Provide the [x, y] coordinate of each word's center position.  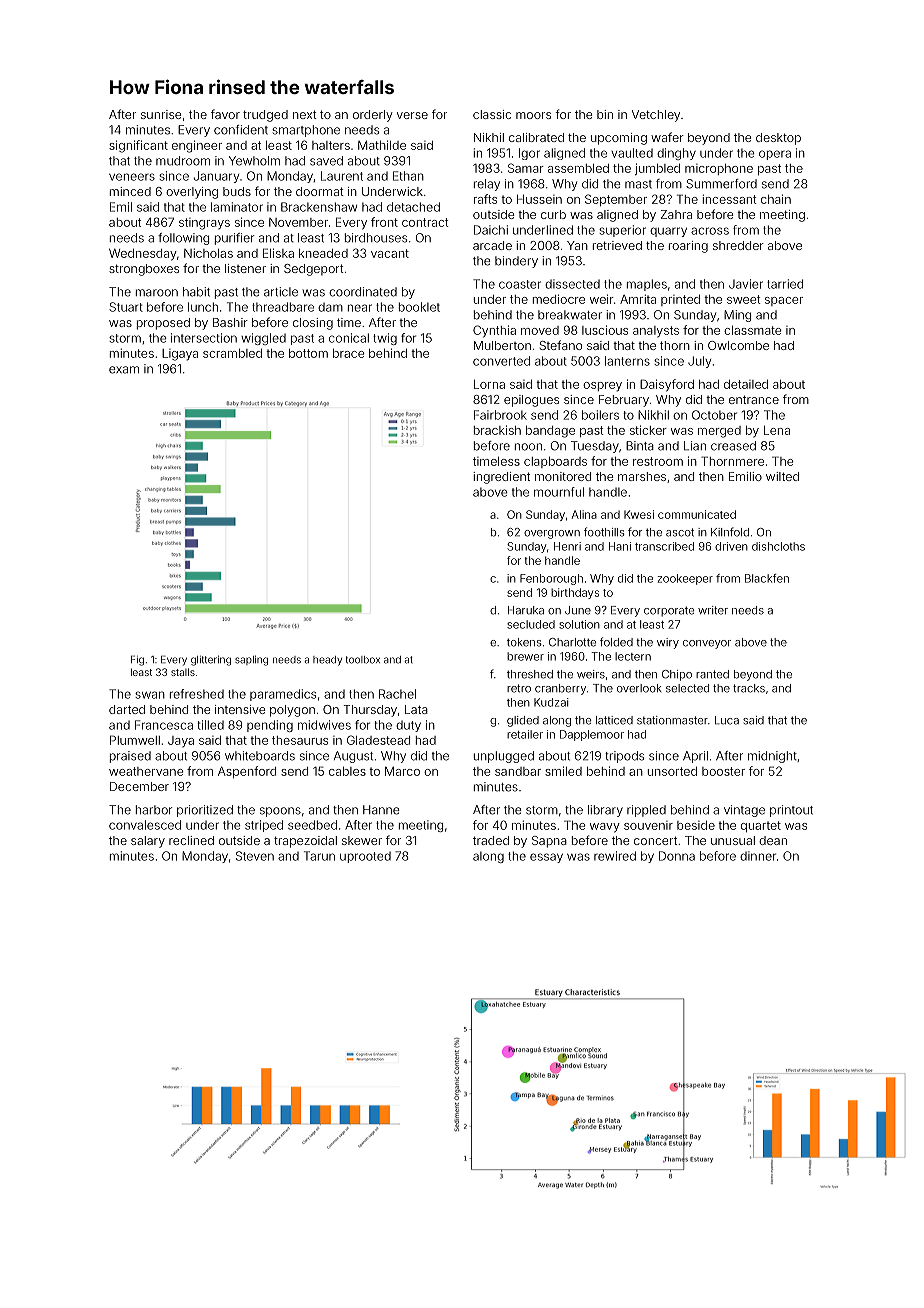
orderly [373, 116]
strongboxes [144, 270]
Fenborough [551, 579]
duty [408, 726]
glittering [211, 660]
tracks [749, 688]
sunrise [161, 114]
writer [713, 610]
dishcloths [778, 546]
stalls [183, 672]
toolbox [363, 660]
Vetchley [656, 116]
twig [385, 339]
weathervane [146, 771]
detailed [746, 384]
